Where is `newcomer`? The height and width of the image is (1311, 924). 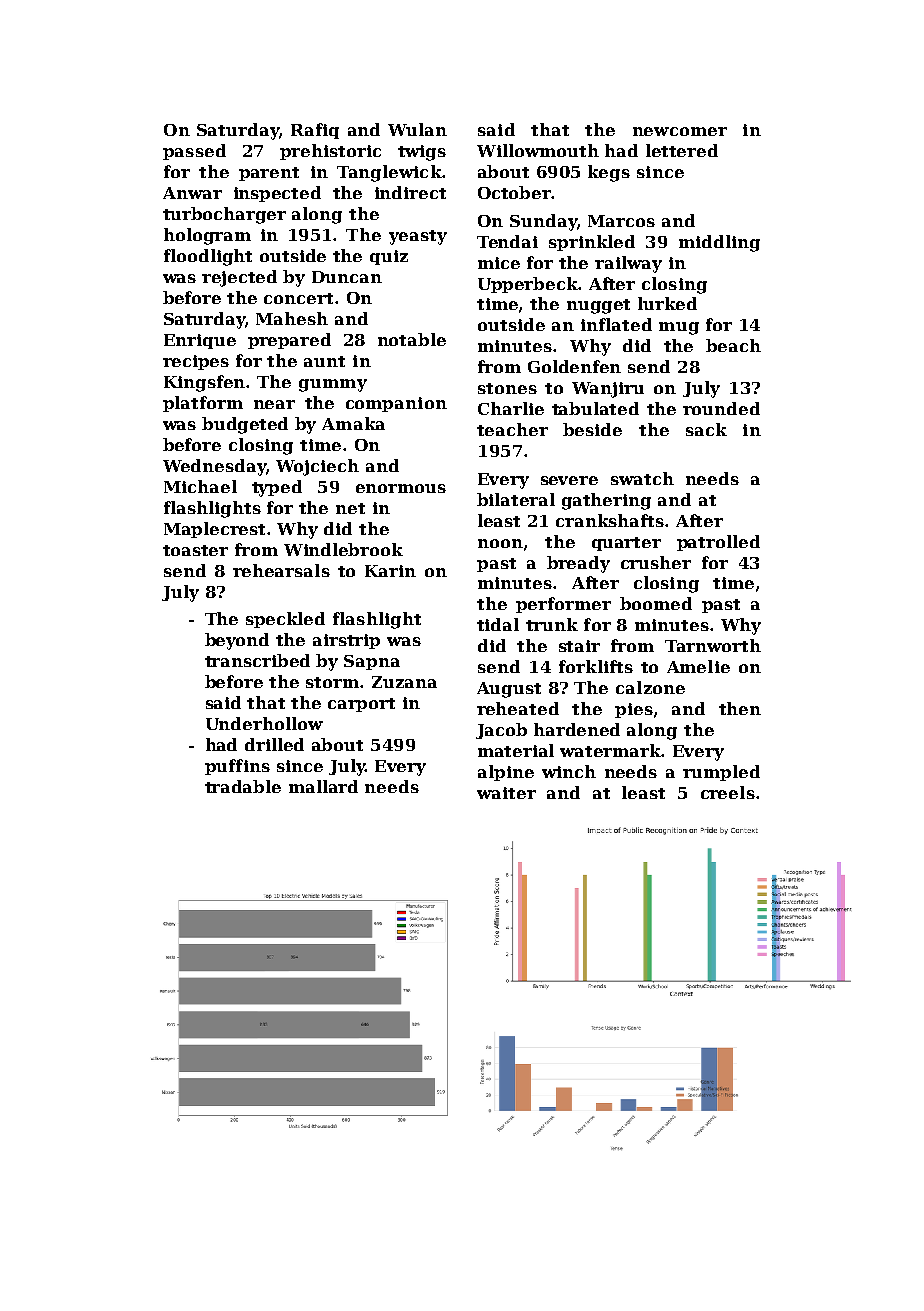
newcomer is located at coordinates (680, 131).
